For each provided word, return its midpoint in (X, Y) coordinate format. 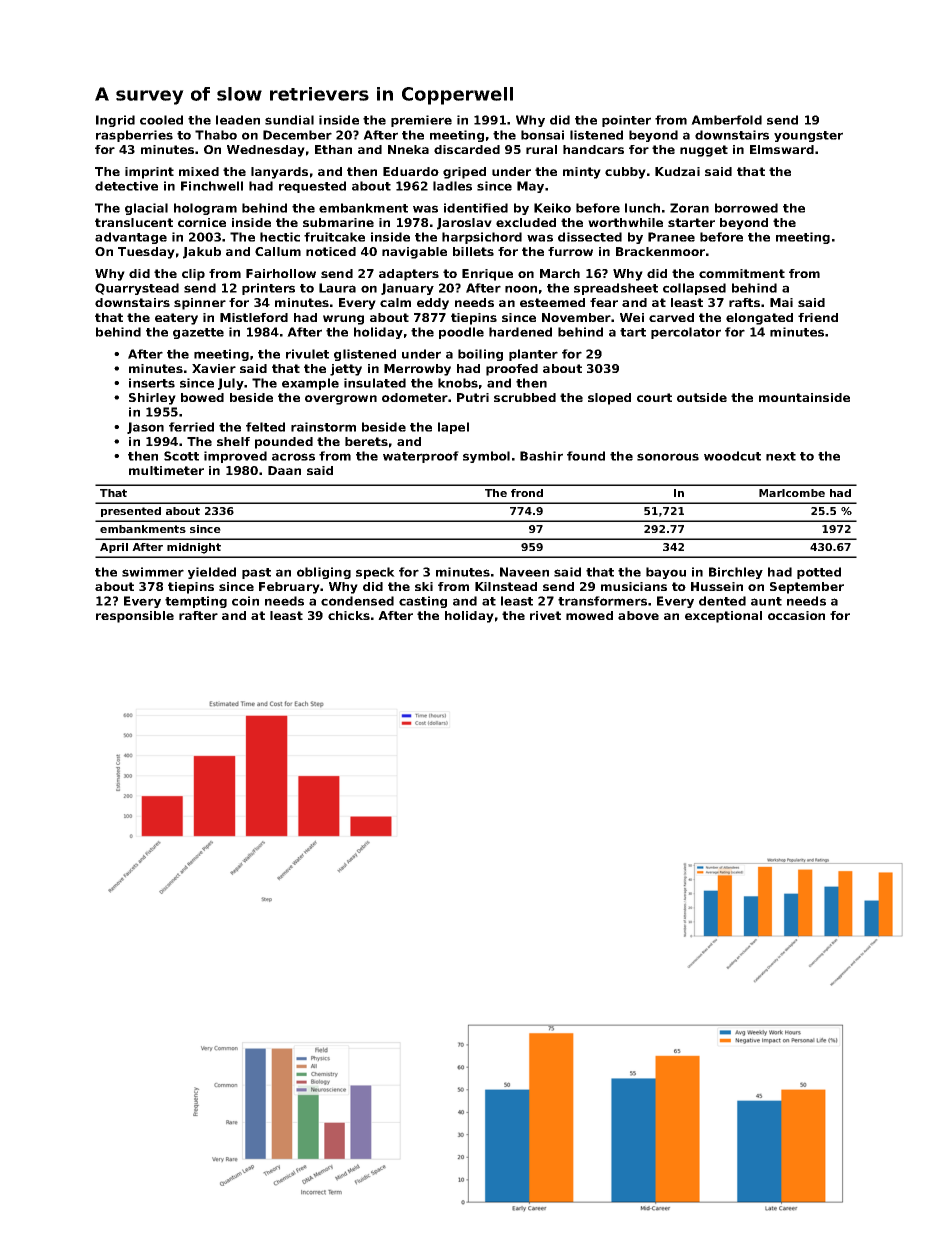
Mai (781, 302)
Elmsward (782, 149)
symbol (486, 457)
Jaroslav (464, 224)
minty (582, 173)
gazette (198, 333)
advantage (131, 238)
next (781, 456)
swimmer (153, 572)
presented (131, 512)
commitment (742, 273)
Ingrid (115, 121)
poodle (461, 333)
